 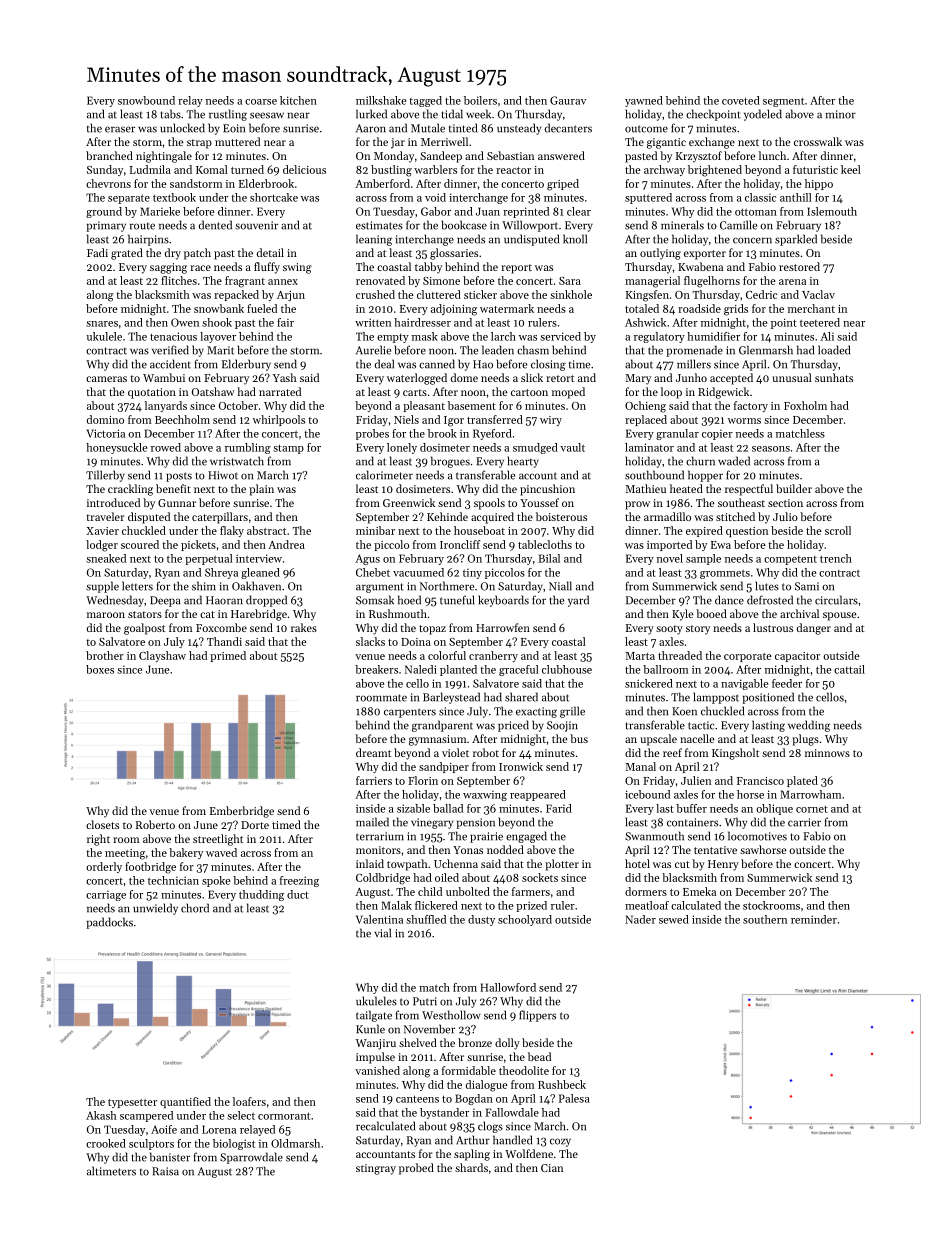 What do you see at coordinates (432, 630) in the screenshot?
I see `topaz` at bounding box center [432, 630].
